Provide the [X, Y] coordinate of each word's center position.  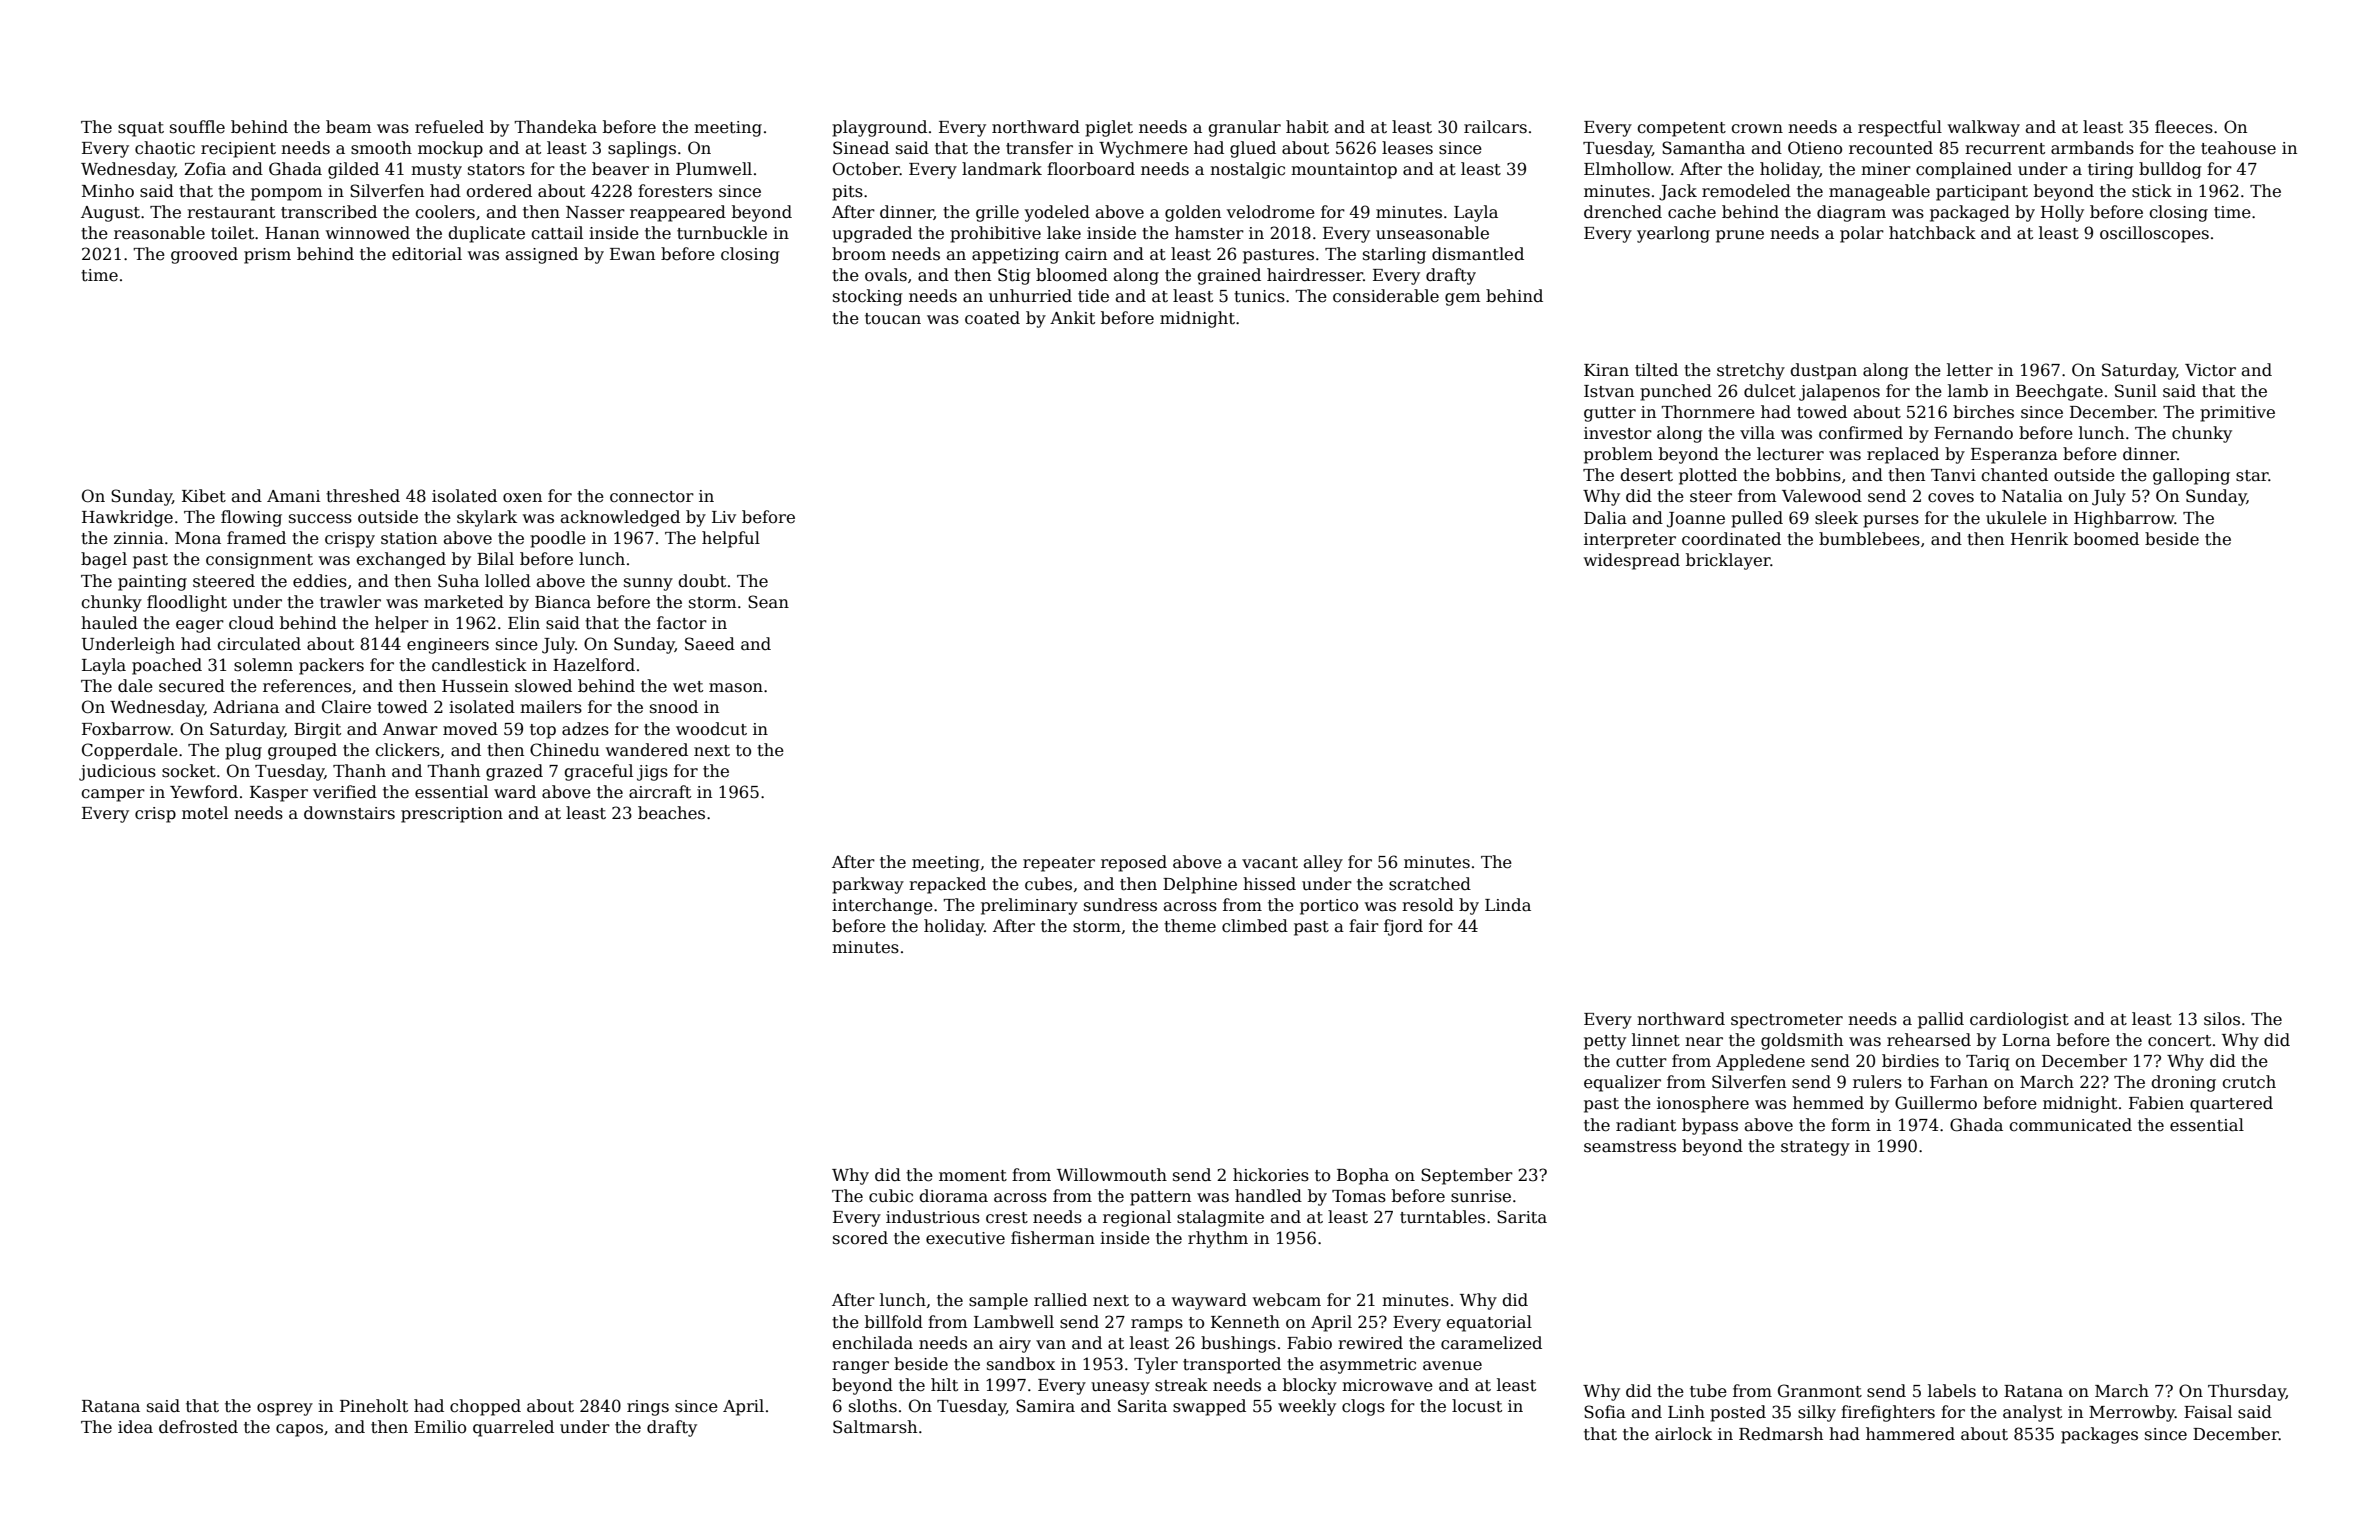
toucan [893, 319]
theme [1190, 926]
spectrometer [1787, 1021]
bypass [1710, 1126]
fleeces [2184, 127]
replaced [1903, 455]
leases [1407, 148]
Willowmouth [1112, 1175]
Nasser [595, 212]
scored [860, 1238]
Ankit [1072, 318]
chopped [485, 1407]
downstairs [349, 813]
